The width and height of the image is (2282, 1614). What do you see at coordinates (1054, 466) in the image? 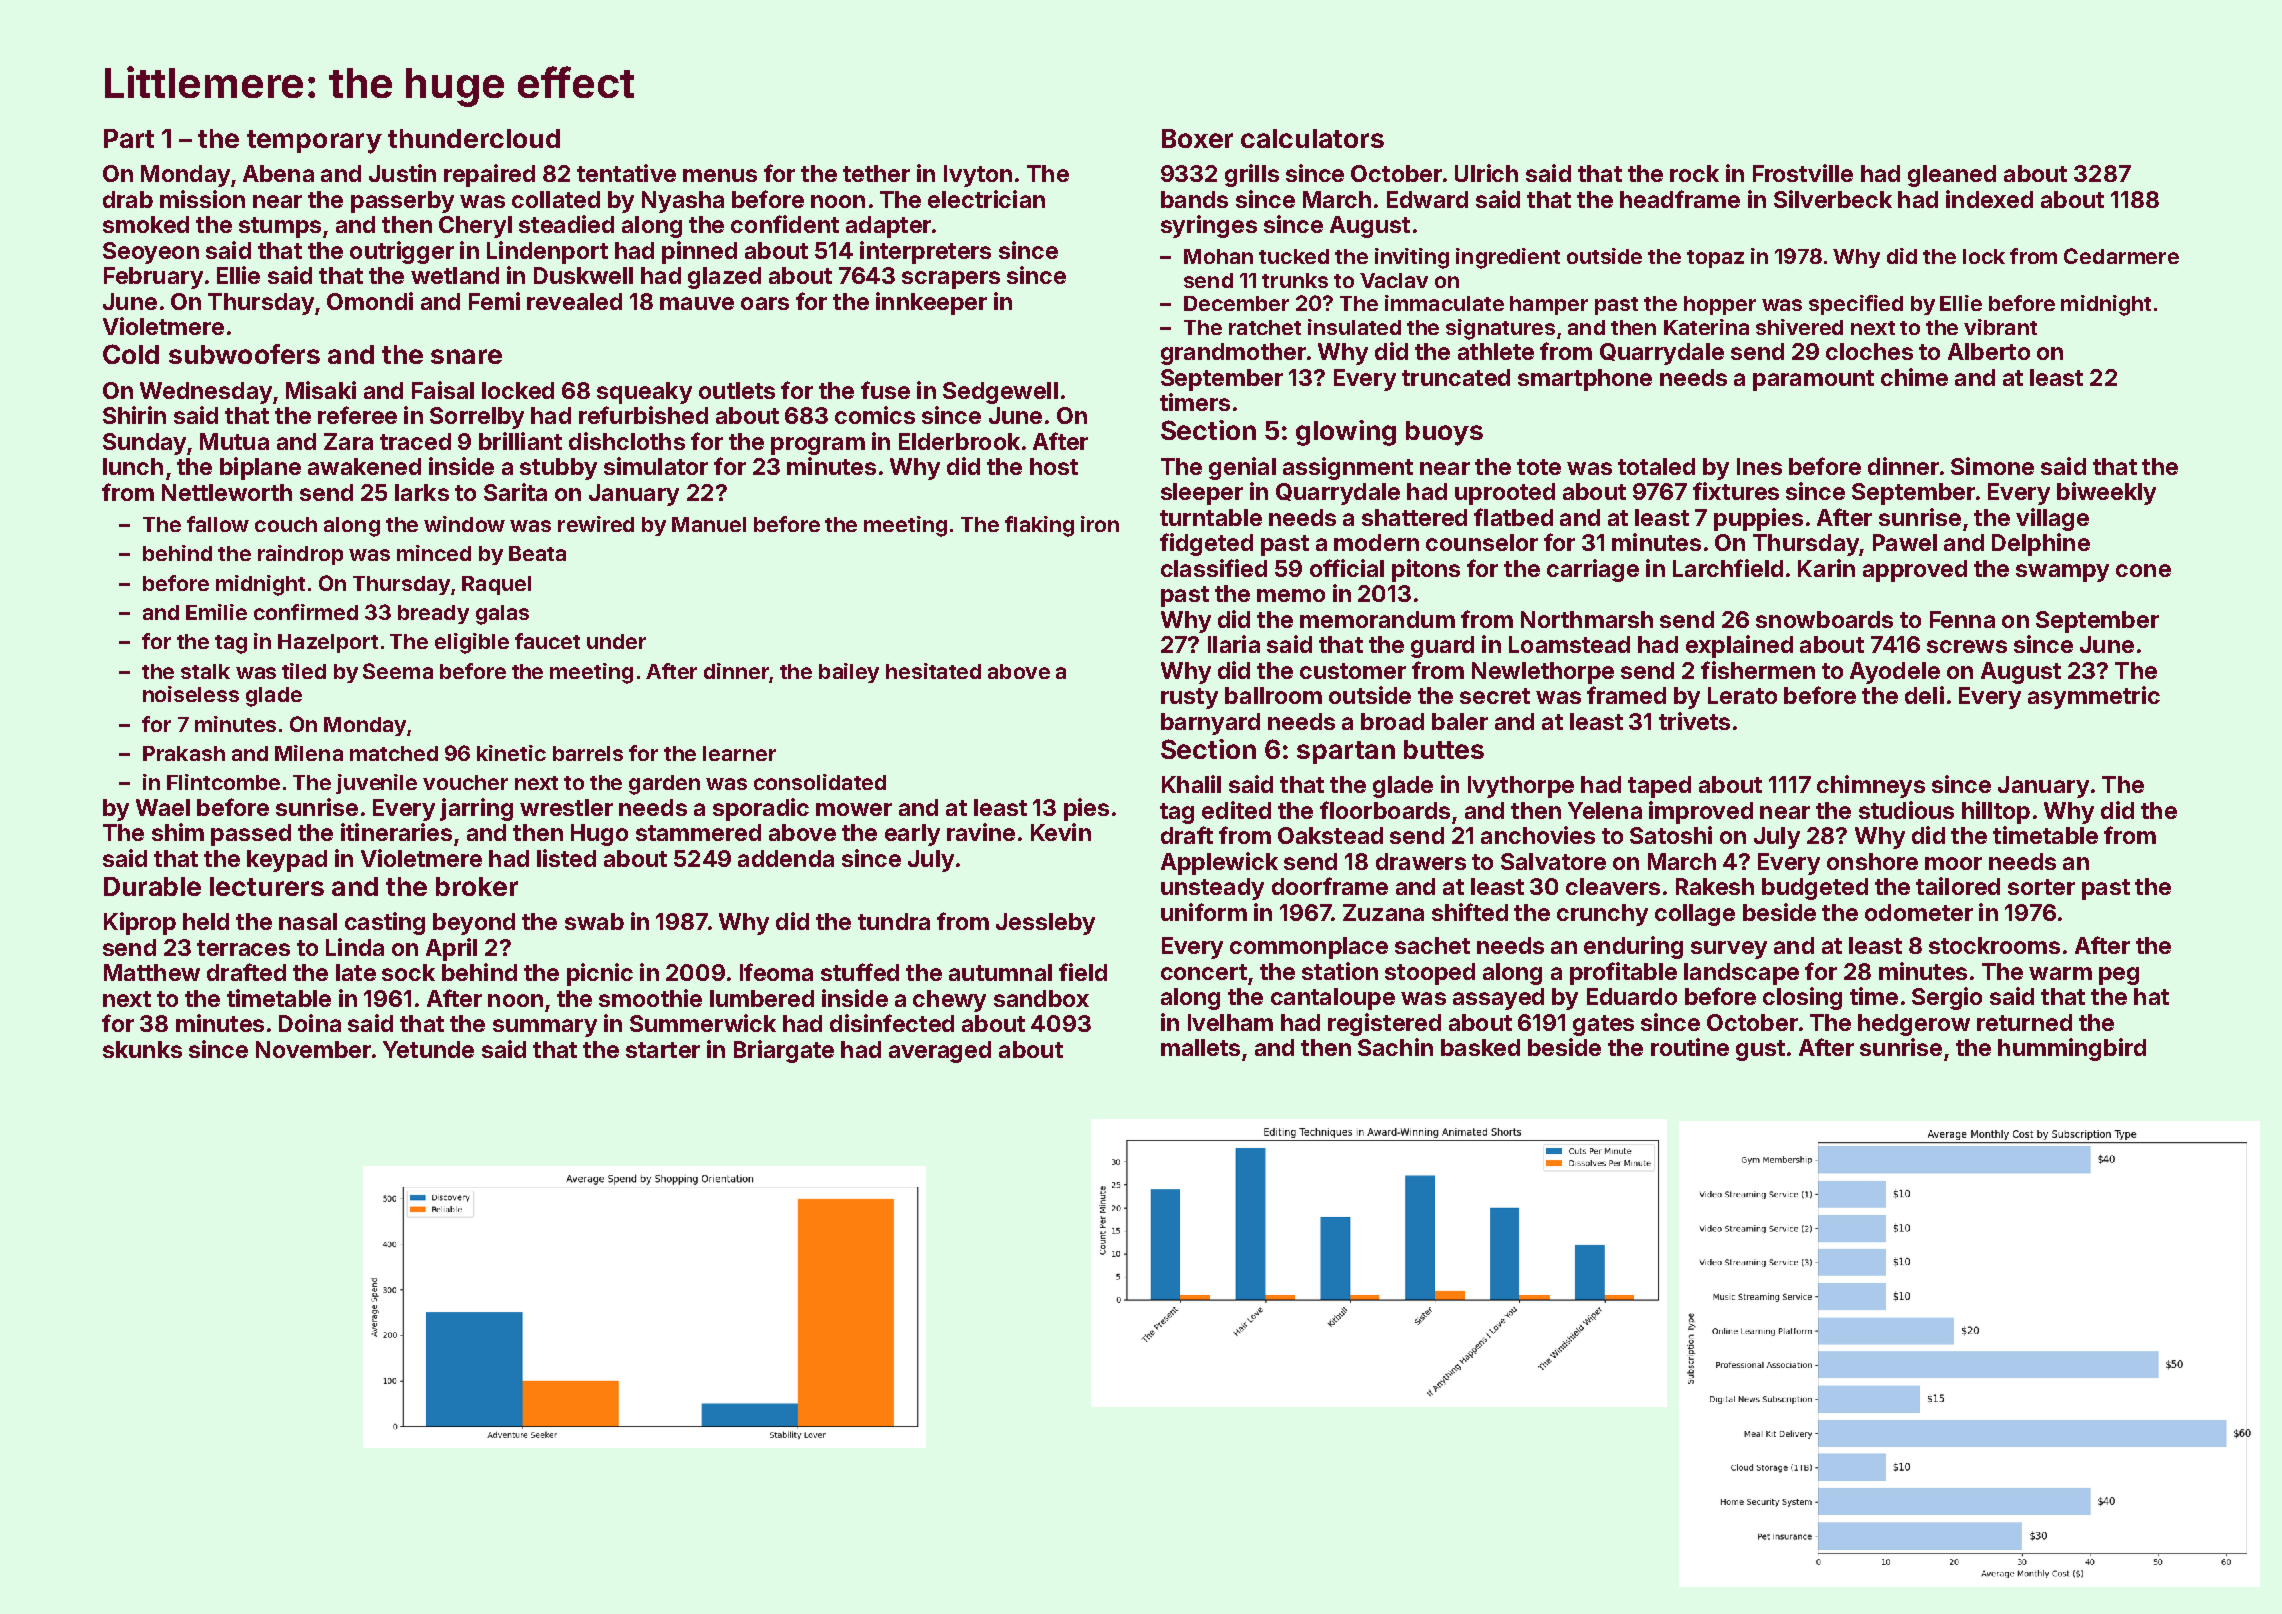
I see `host` at bounding box center [1054, 466].
